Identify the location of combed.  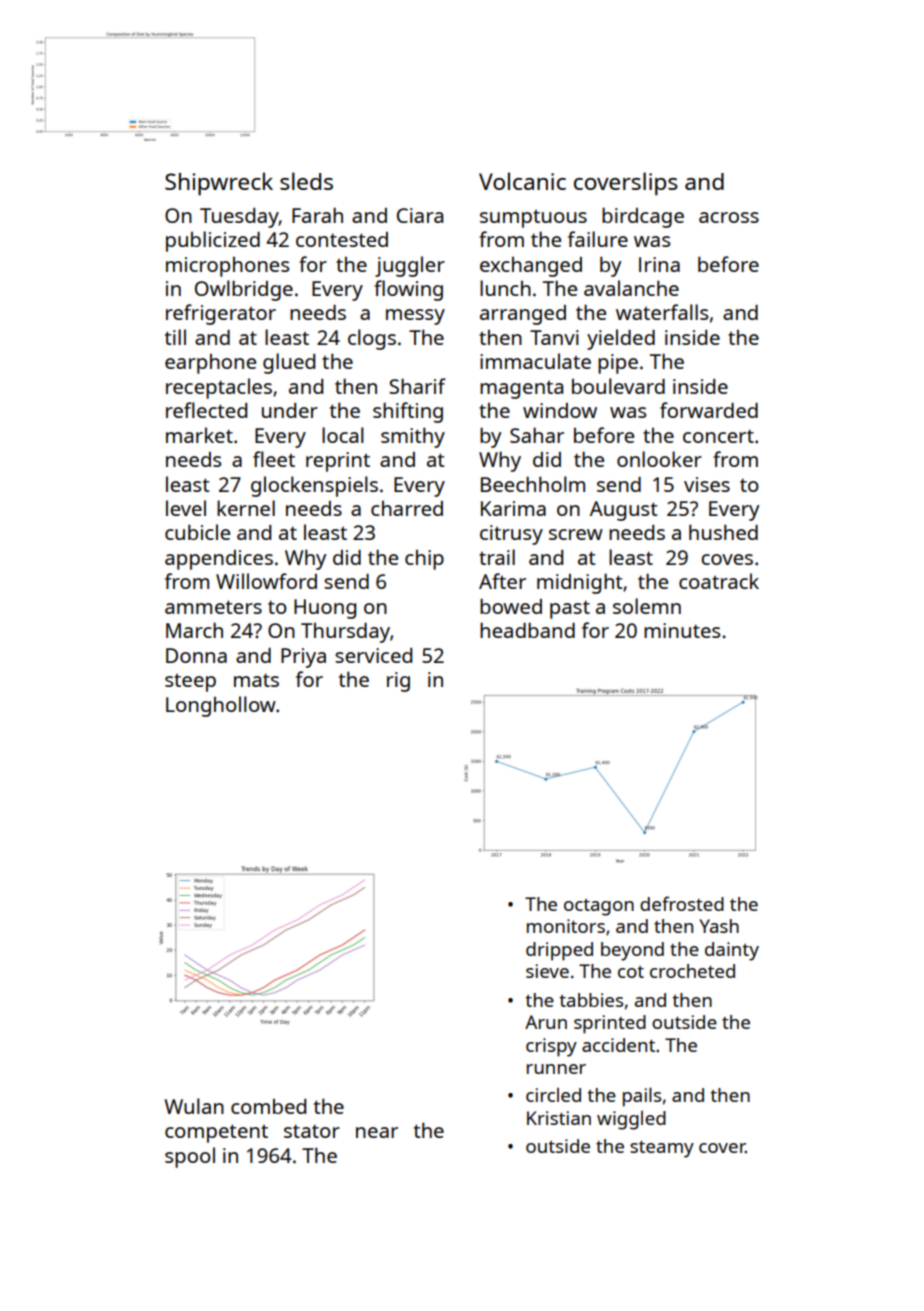
(268, 1106).
